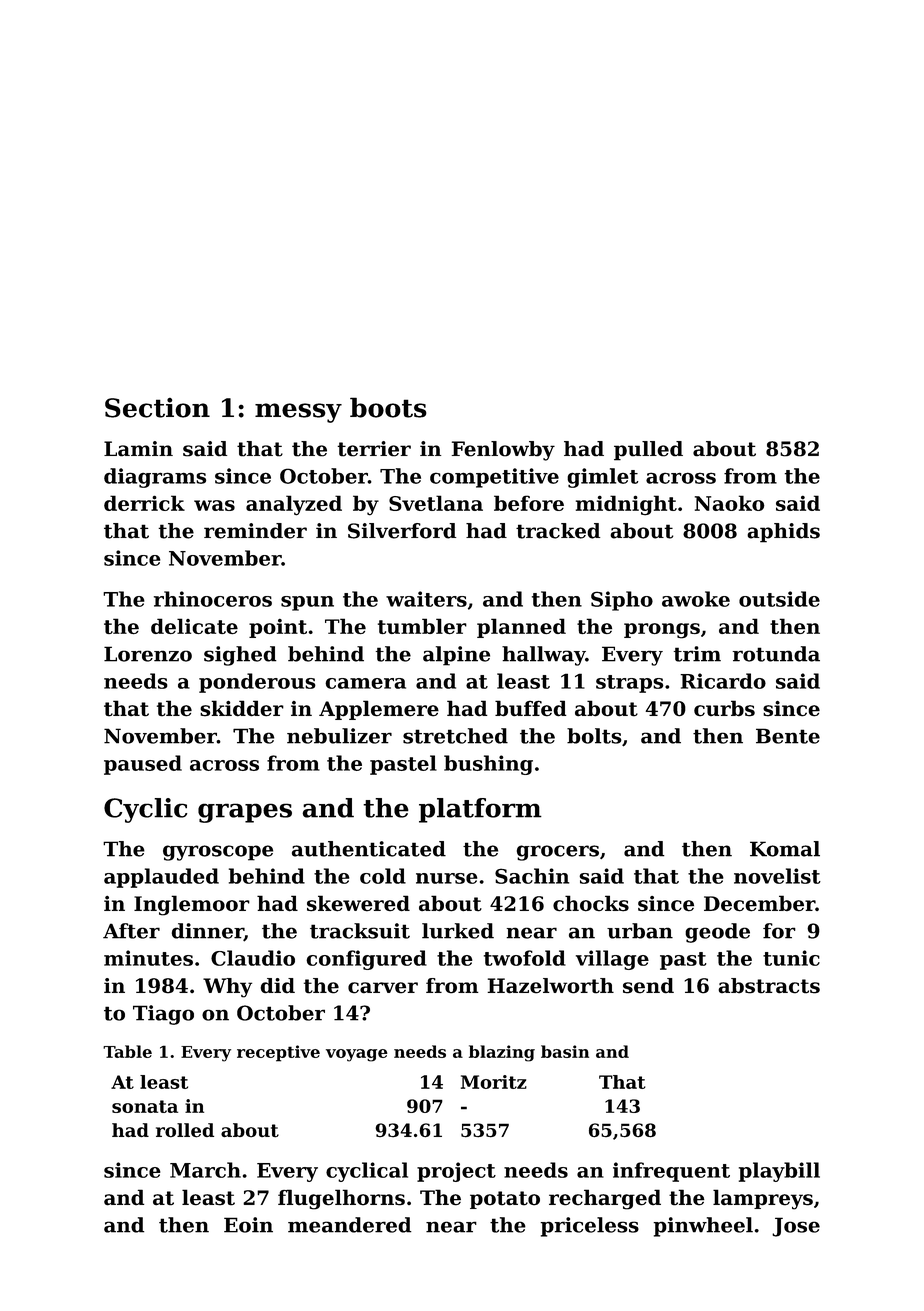 This image has width=924, height=1311. What do you see at coordinates (544, 656) in the image?
I see `hallway` at bounding box center [544, 656].
